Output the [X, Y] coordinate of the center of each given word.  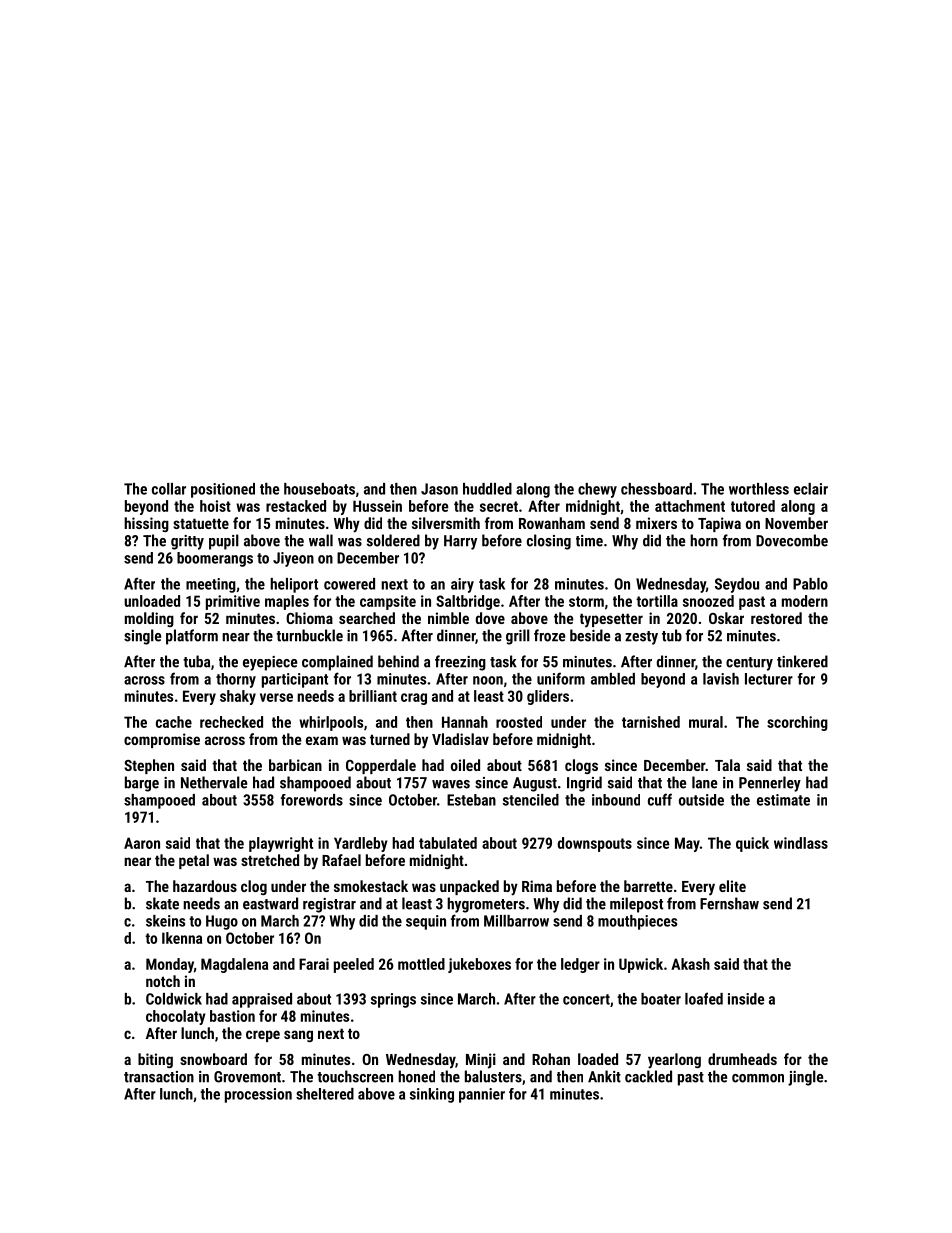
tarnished [651, 722]
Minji [481, 1061]
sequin [426, 922]
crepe [263, 1036]
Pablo [810, 584]
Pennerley [770, 784]
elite [732, 886]
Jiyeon [293, 559]
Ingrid [584, 784]
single [142, 637]
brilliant [373, 696]
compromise [162, 740]
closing [549, 542]
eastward [270, 903]
